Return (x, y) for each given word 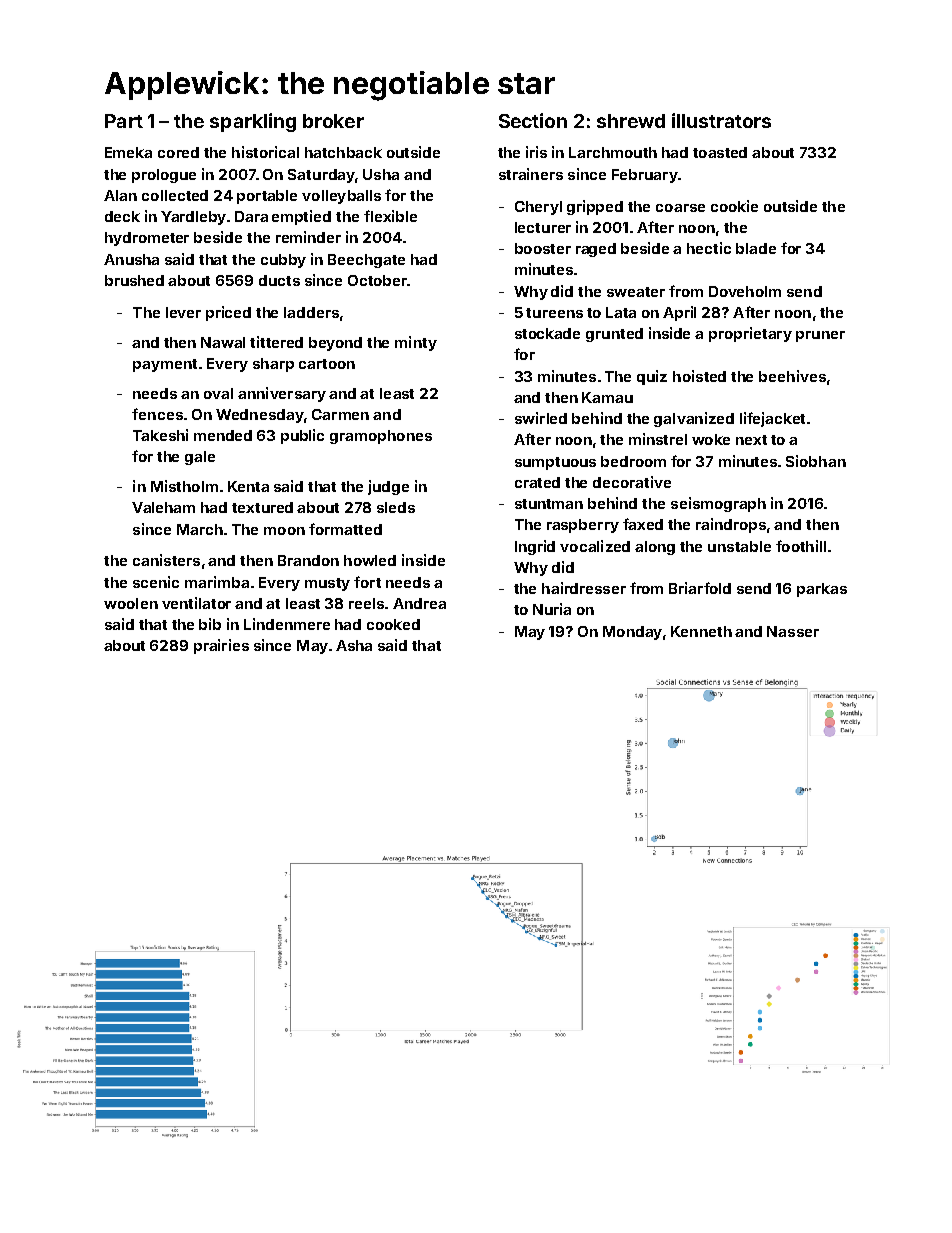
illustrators (721, 120)
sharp (273, 365)
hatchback (343, 152)
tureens (554, 313)
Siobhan (816, 461)
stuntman (549, 504)
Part (124, 121)
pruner (820, 336)
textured (262, 507)
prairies (221, 646)
